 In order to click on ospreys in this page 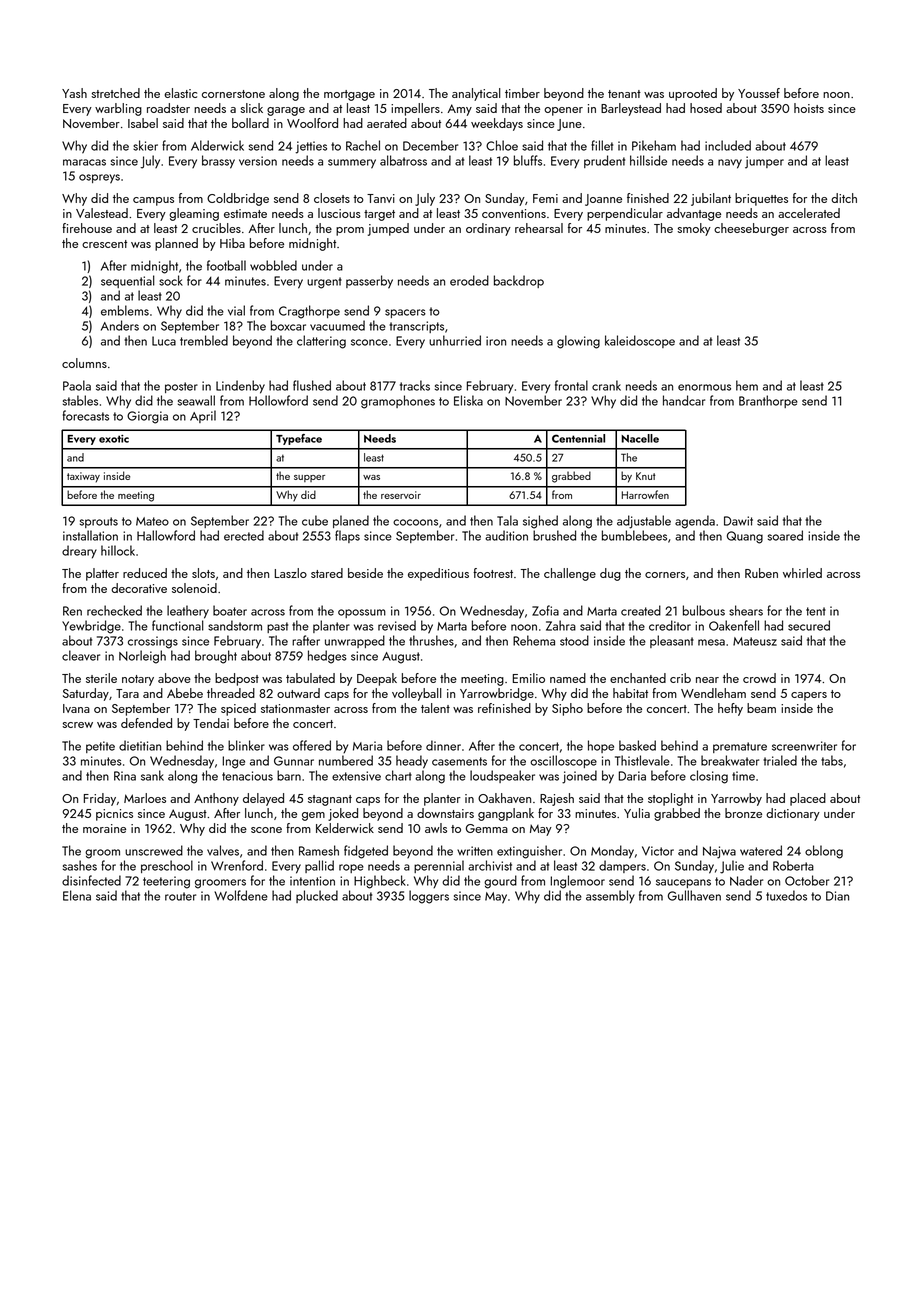, I will do `click(99, 179)`.
